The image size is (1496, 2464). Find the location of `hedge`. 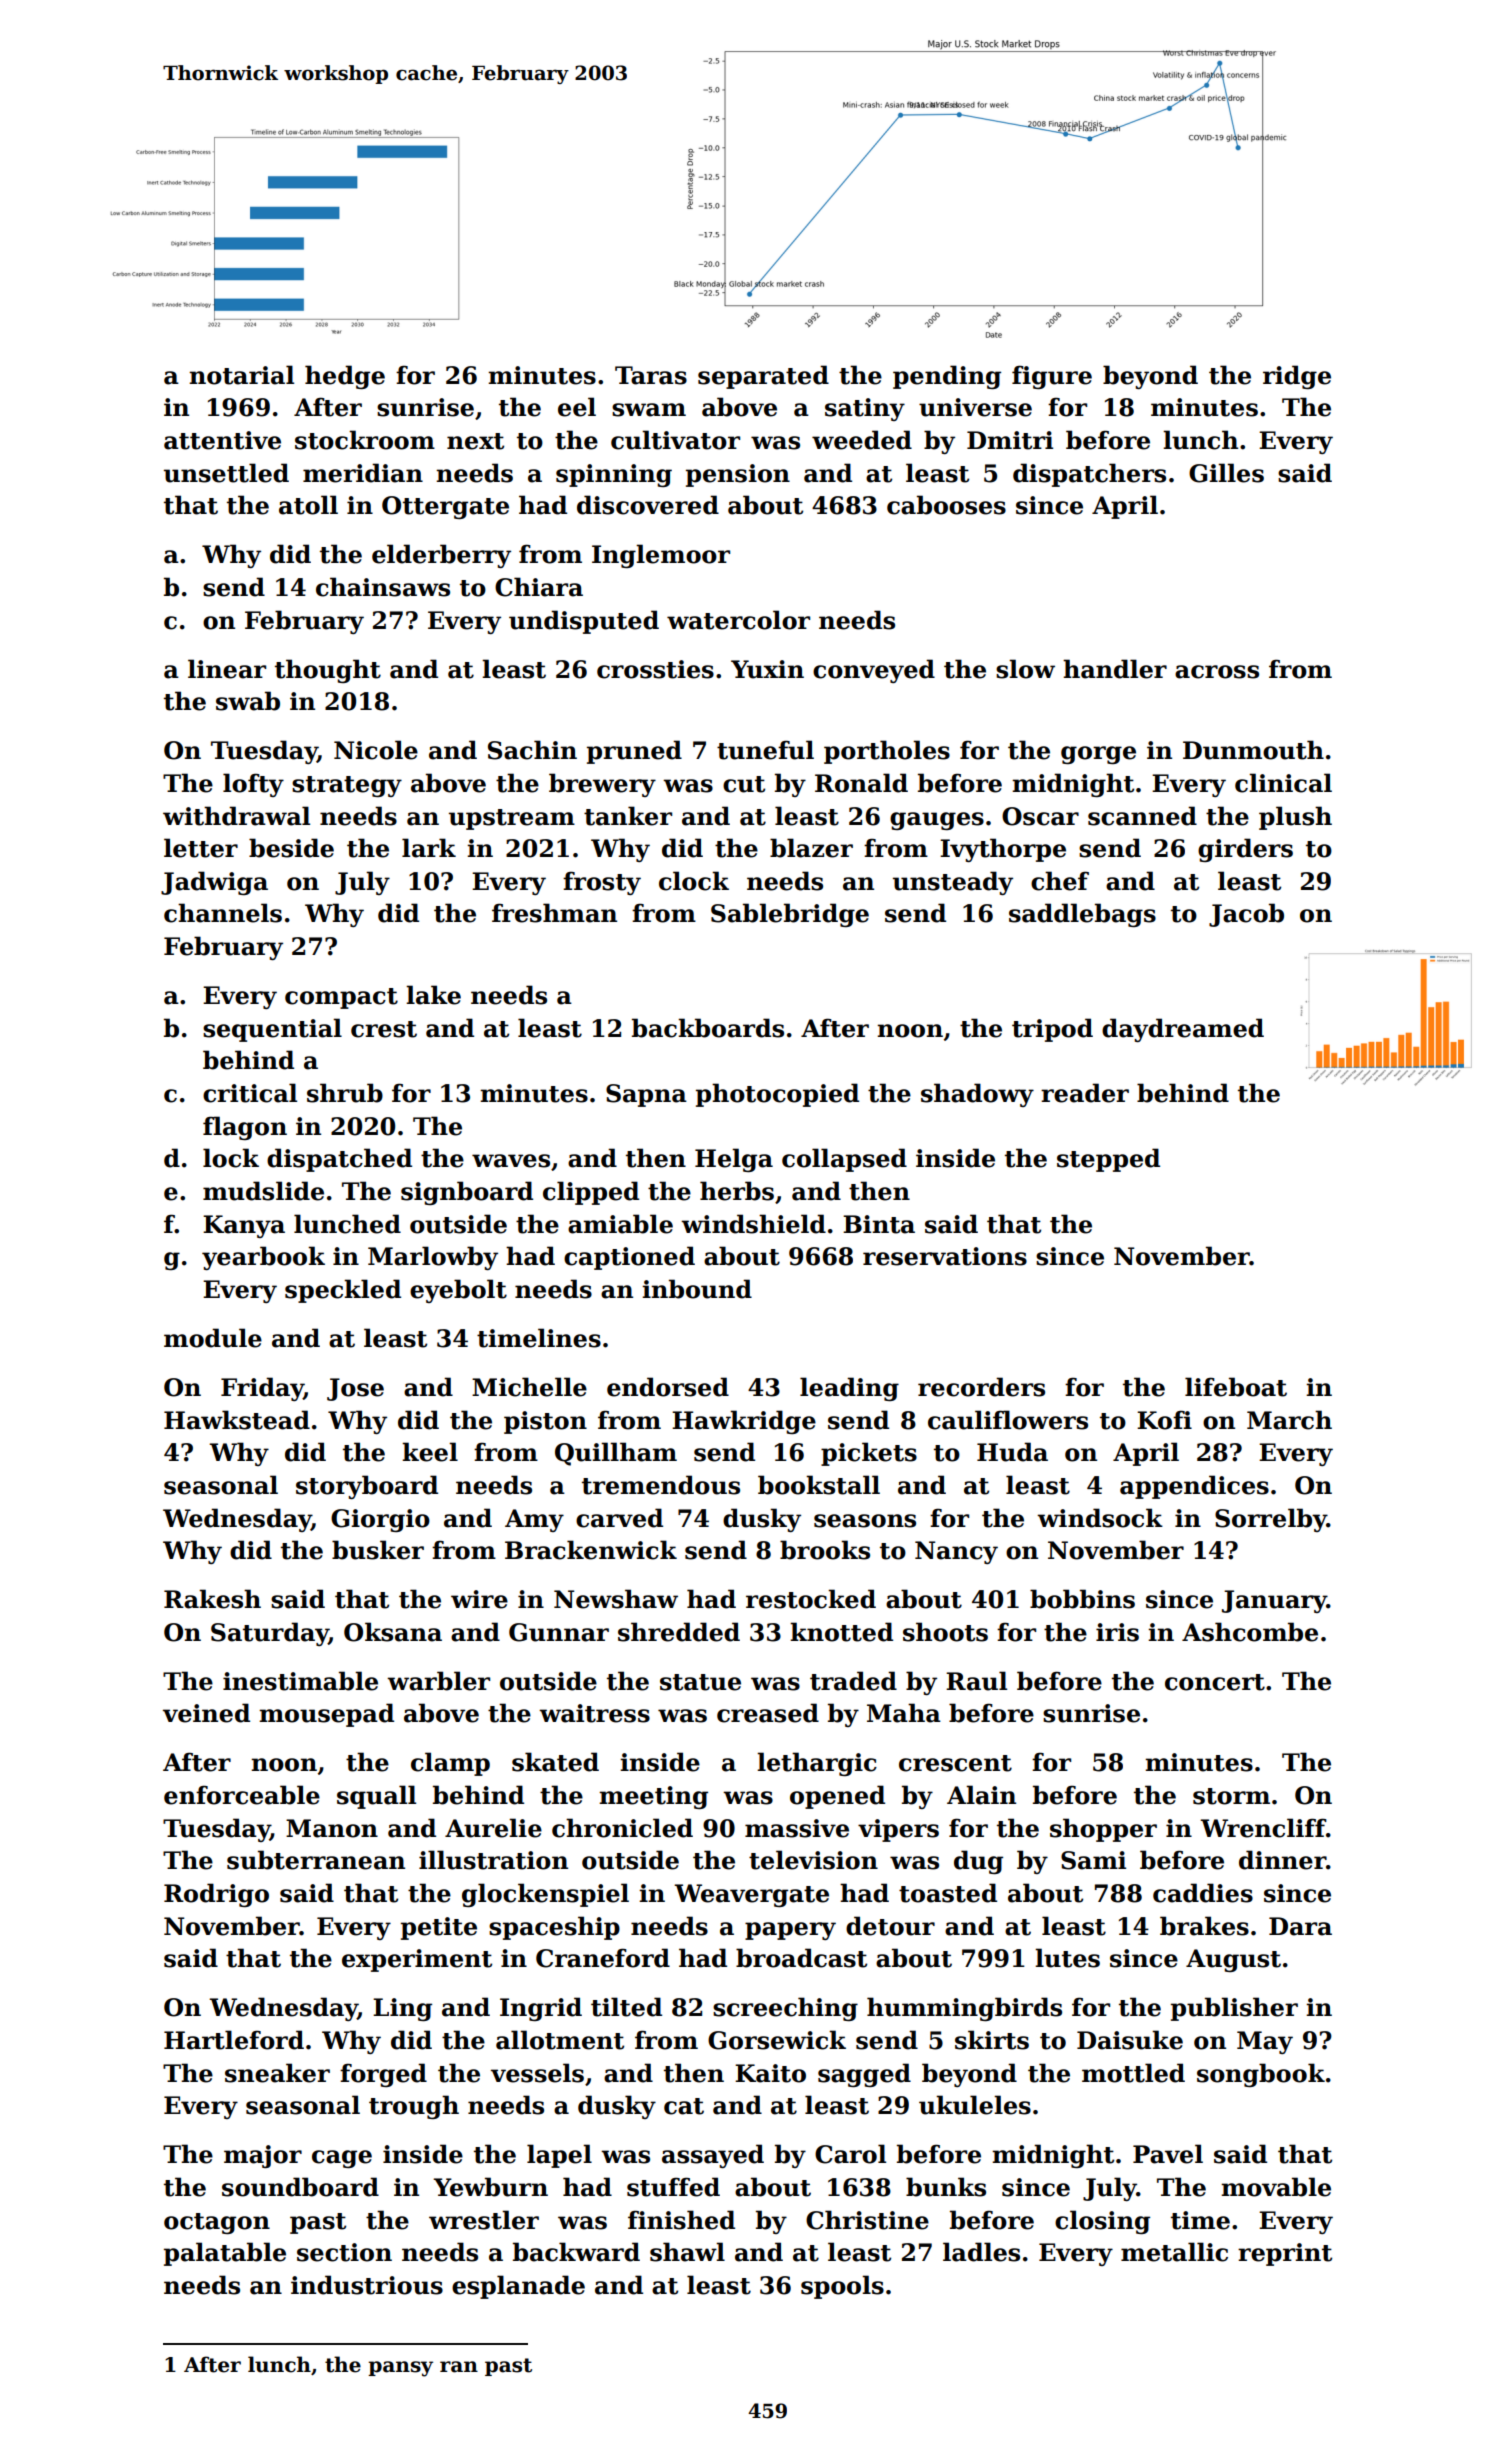

hedge is located at coordinates (345, 377).
